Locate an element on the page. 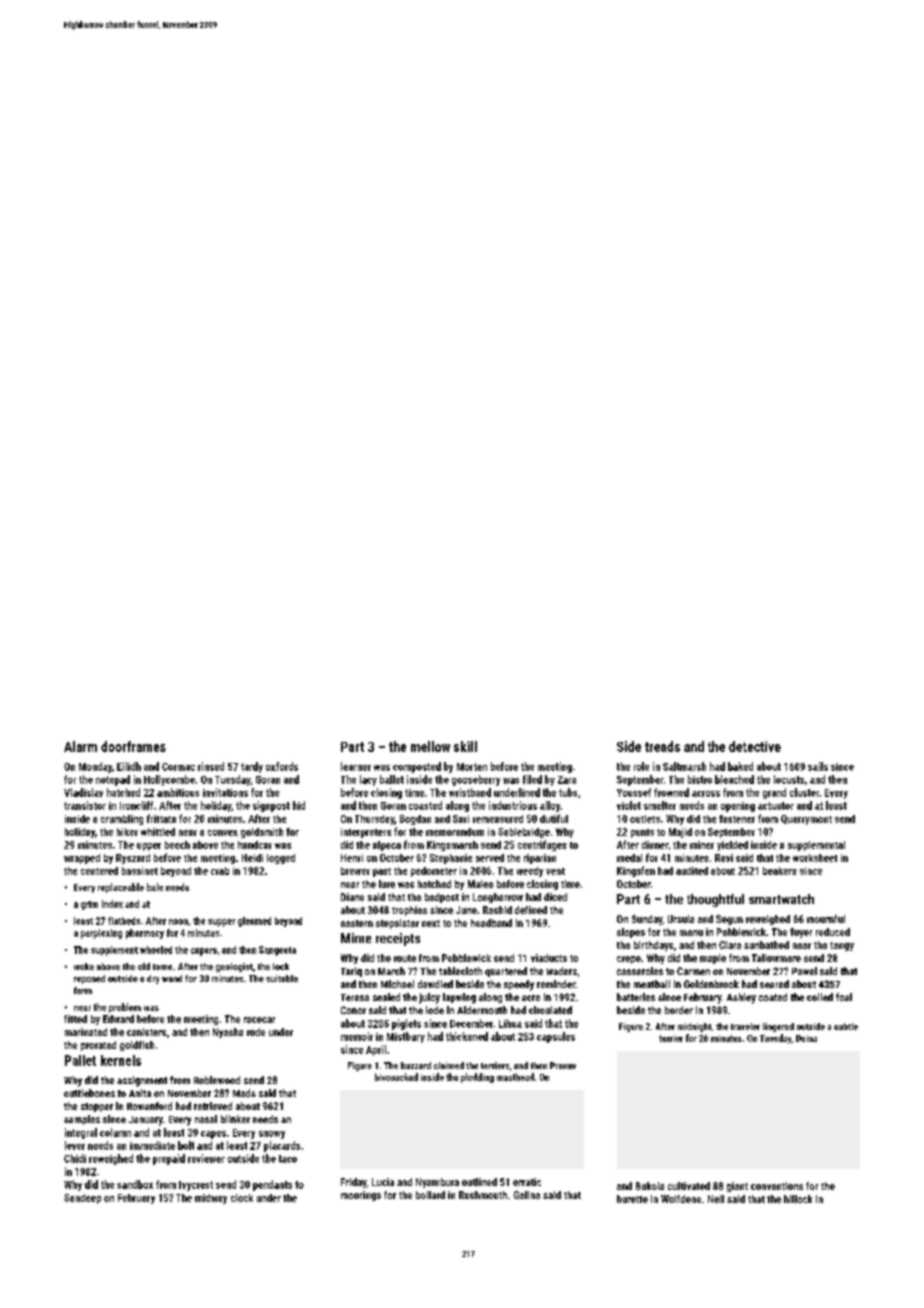 This document has width=924, height=1308. gleamed is located at coordinates (254, 922).
